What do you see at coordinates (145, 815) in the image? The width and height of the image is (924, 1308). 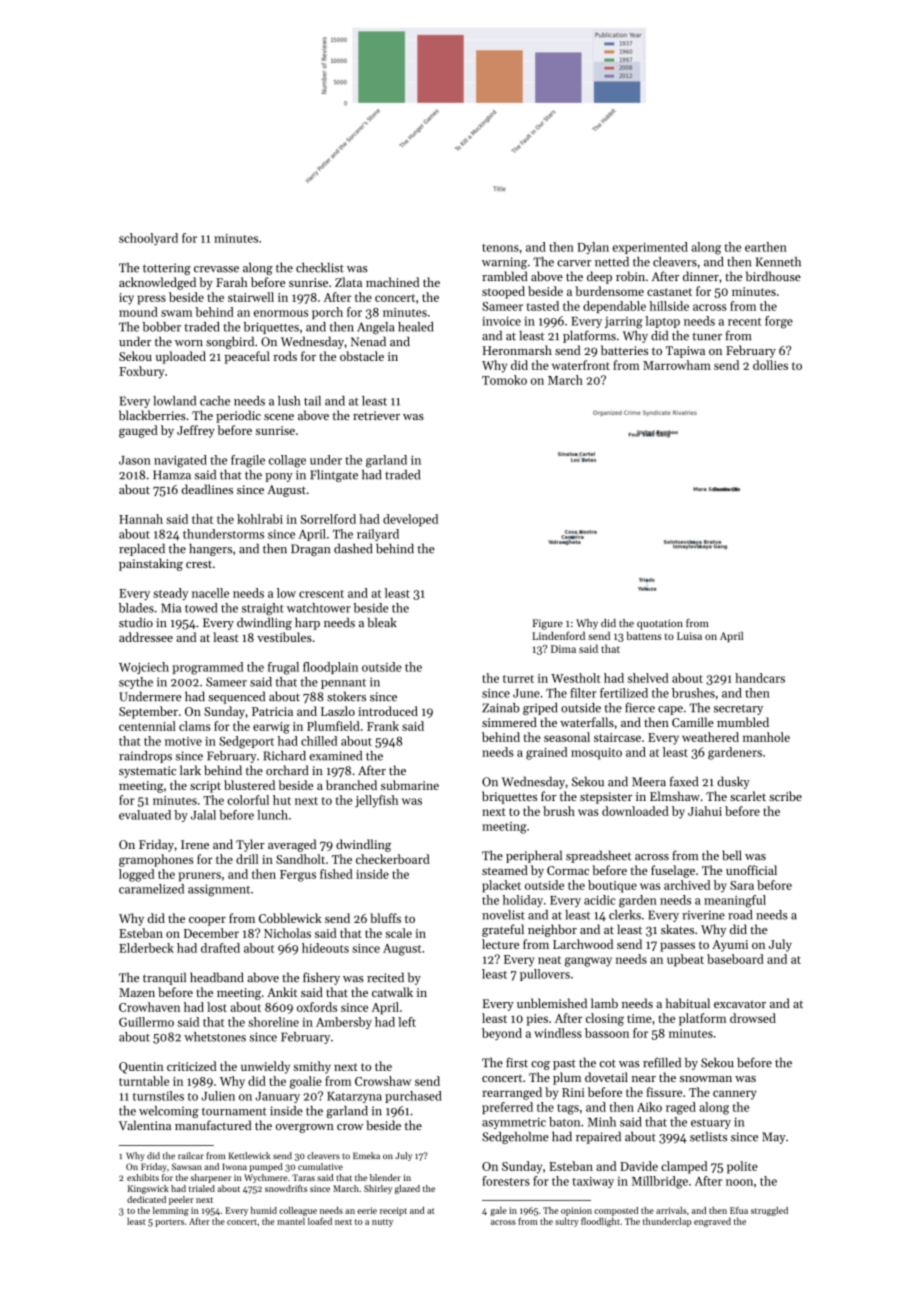 I see `evaluated` at bounding box center [145, 815].
